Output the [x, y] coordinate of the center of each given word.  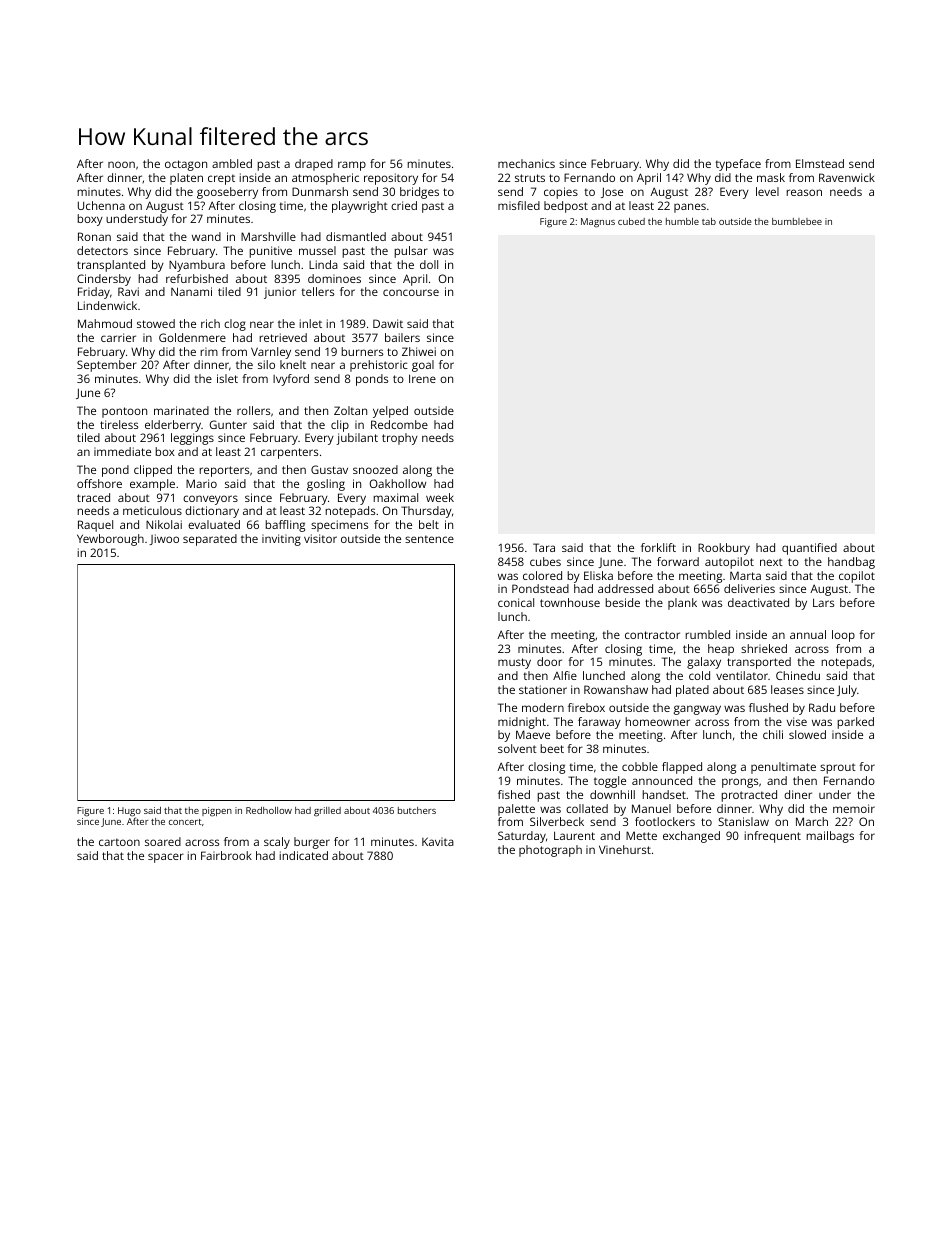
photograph [550, 851]
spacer [166, 858]
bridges [419, 193]
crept [221, 179]
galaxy [704, 663]
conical [516, 602]
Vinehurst [625, 849]
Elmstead [820, 163]
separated [210, 540]
